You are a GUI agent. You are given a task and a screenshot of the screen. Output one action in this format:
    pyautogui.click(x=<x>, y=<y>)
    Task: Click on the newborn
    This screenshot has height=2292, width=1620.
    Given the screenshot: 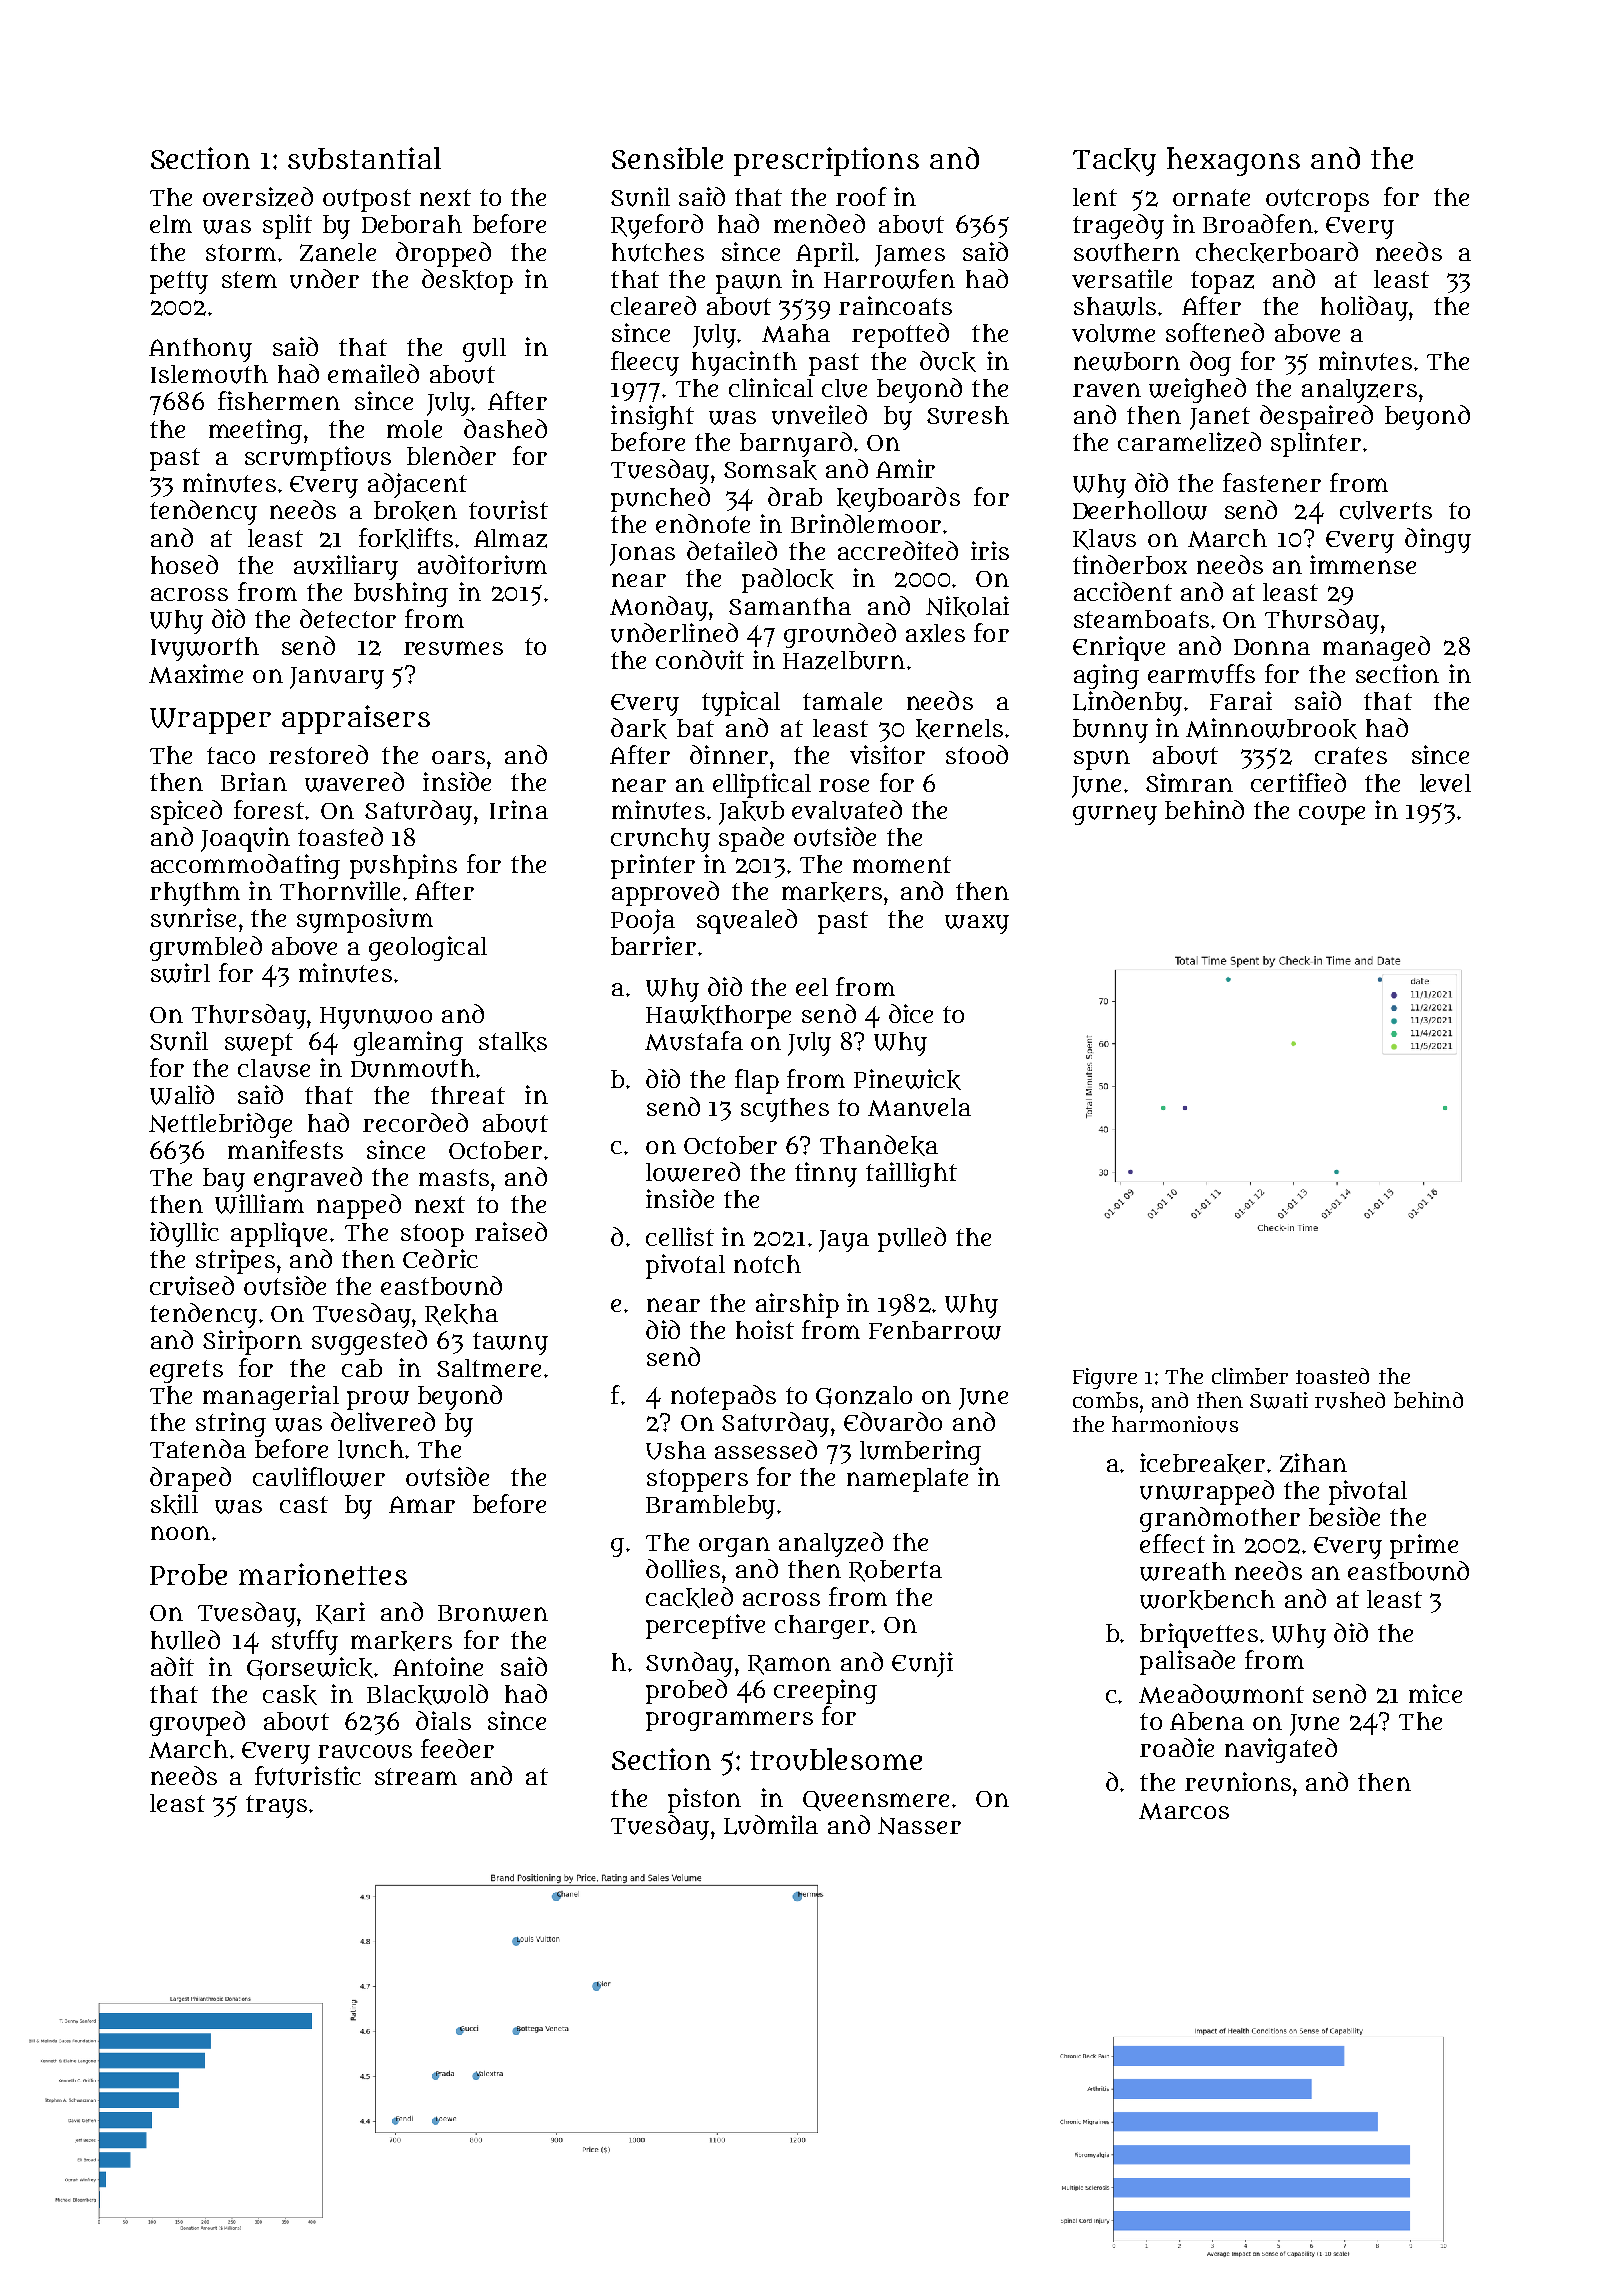 What is the action you would take?
    pyautogui.click(x=1127, y=361)
